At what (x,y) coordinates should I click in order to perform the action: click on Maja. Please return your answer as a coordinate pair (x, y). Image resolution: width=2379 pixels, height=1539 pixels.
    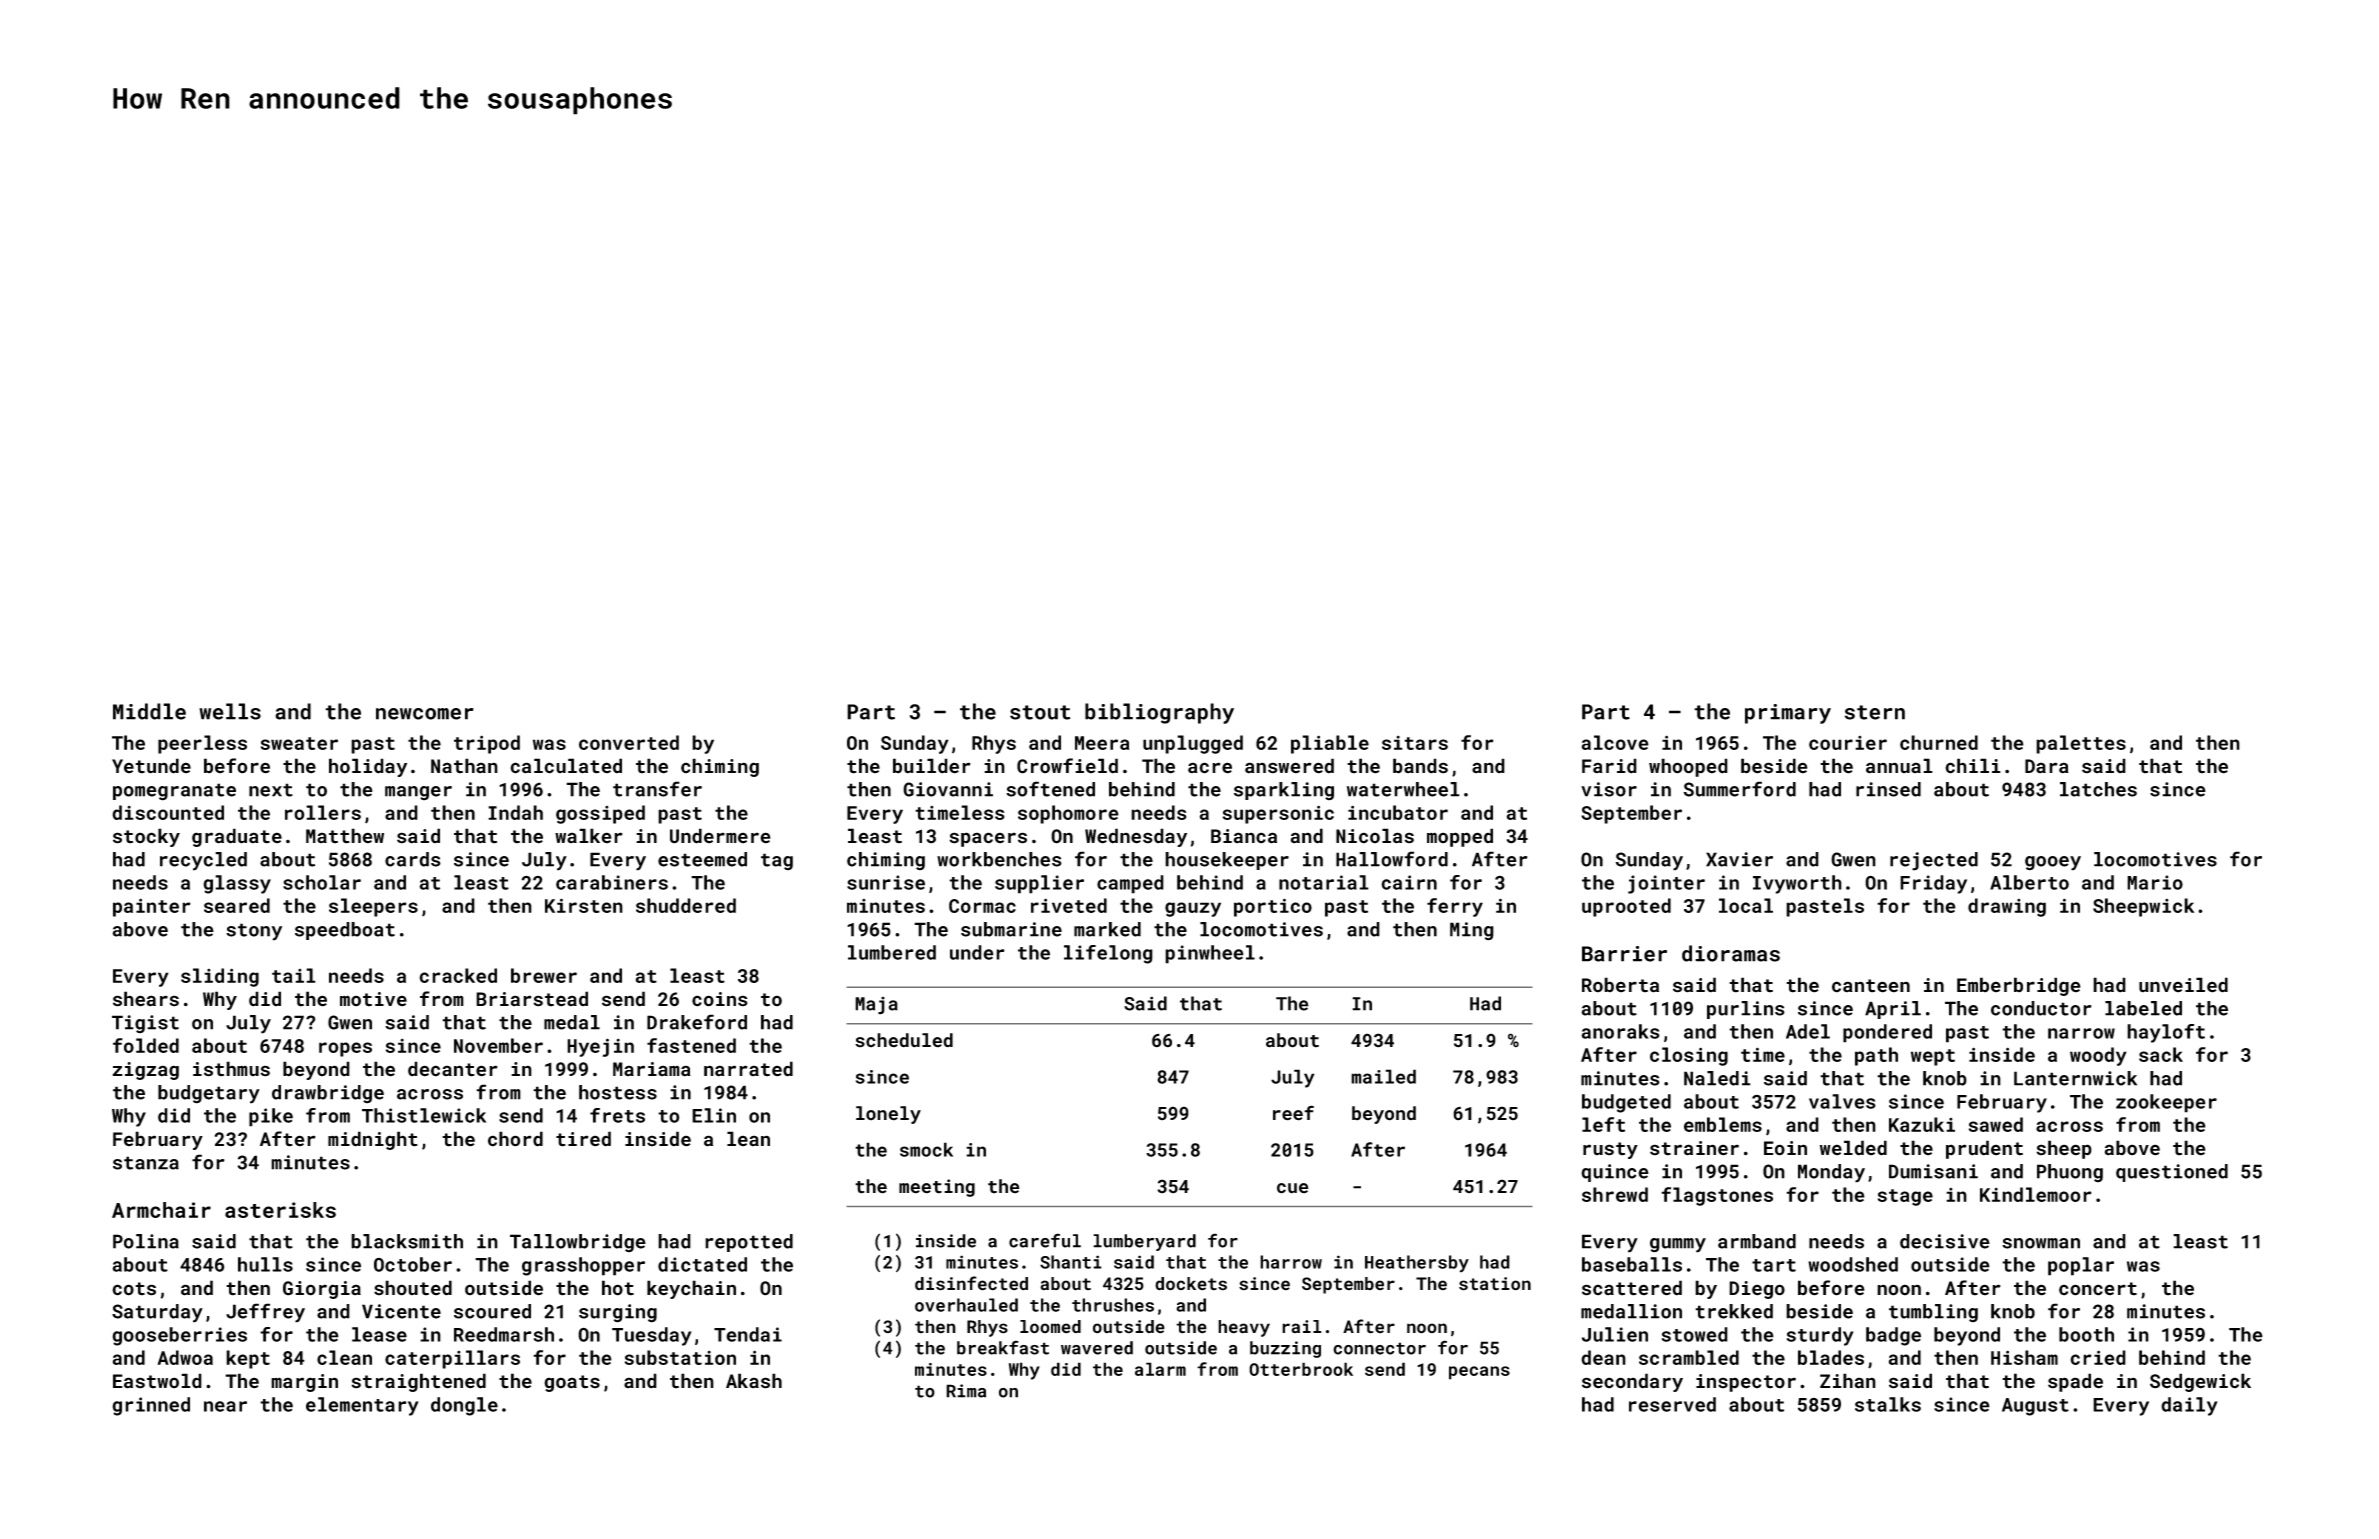
    Looking at the image, I should click on (876, 1006).
